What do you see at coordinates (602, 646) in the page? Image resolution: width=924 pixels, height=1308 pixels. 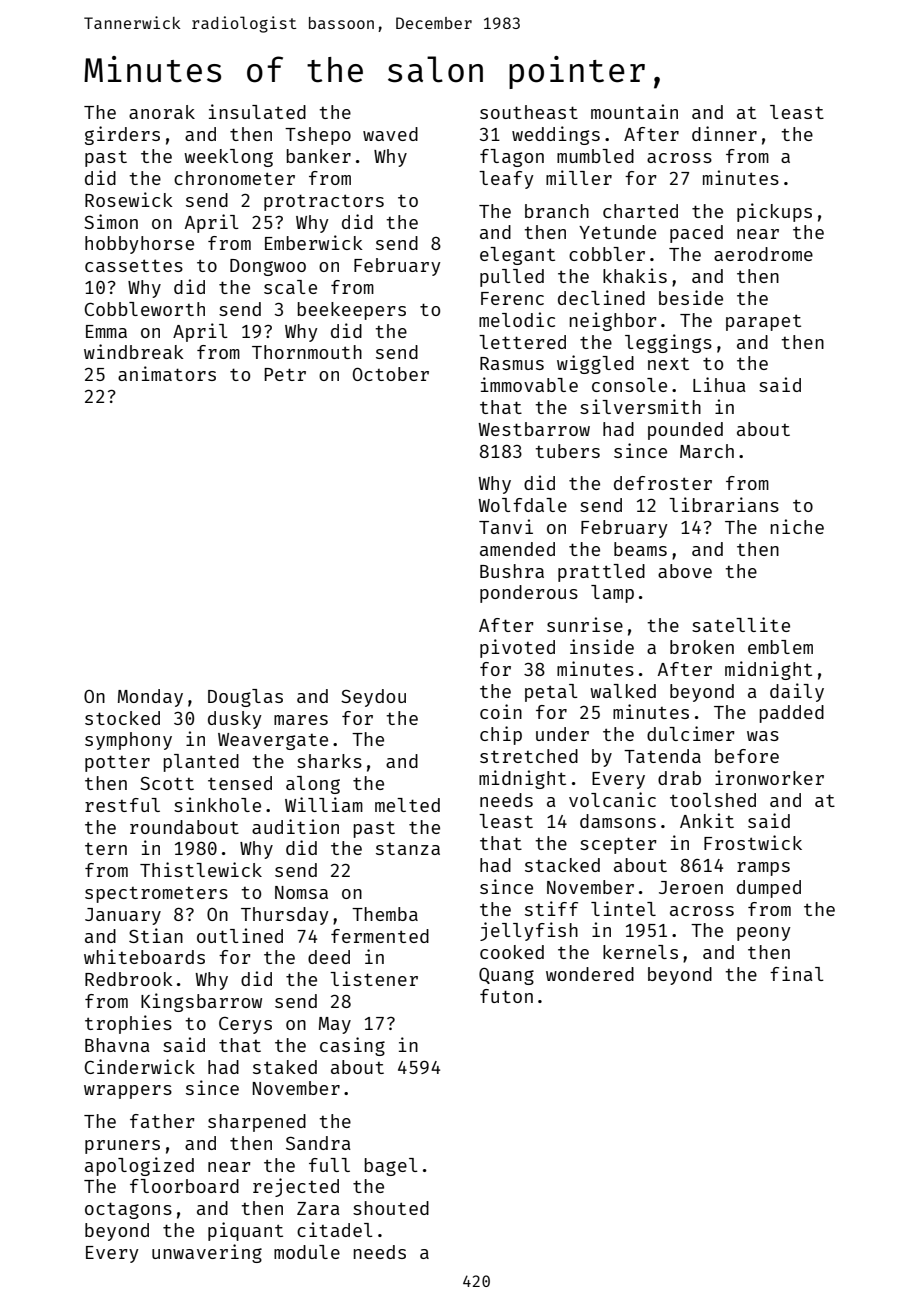 I see `inside` at bounding box center [602, 646].
